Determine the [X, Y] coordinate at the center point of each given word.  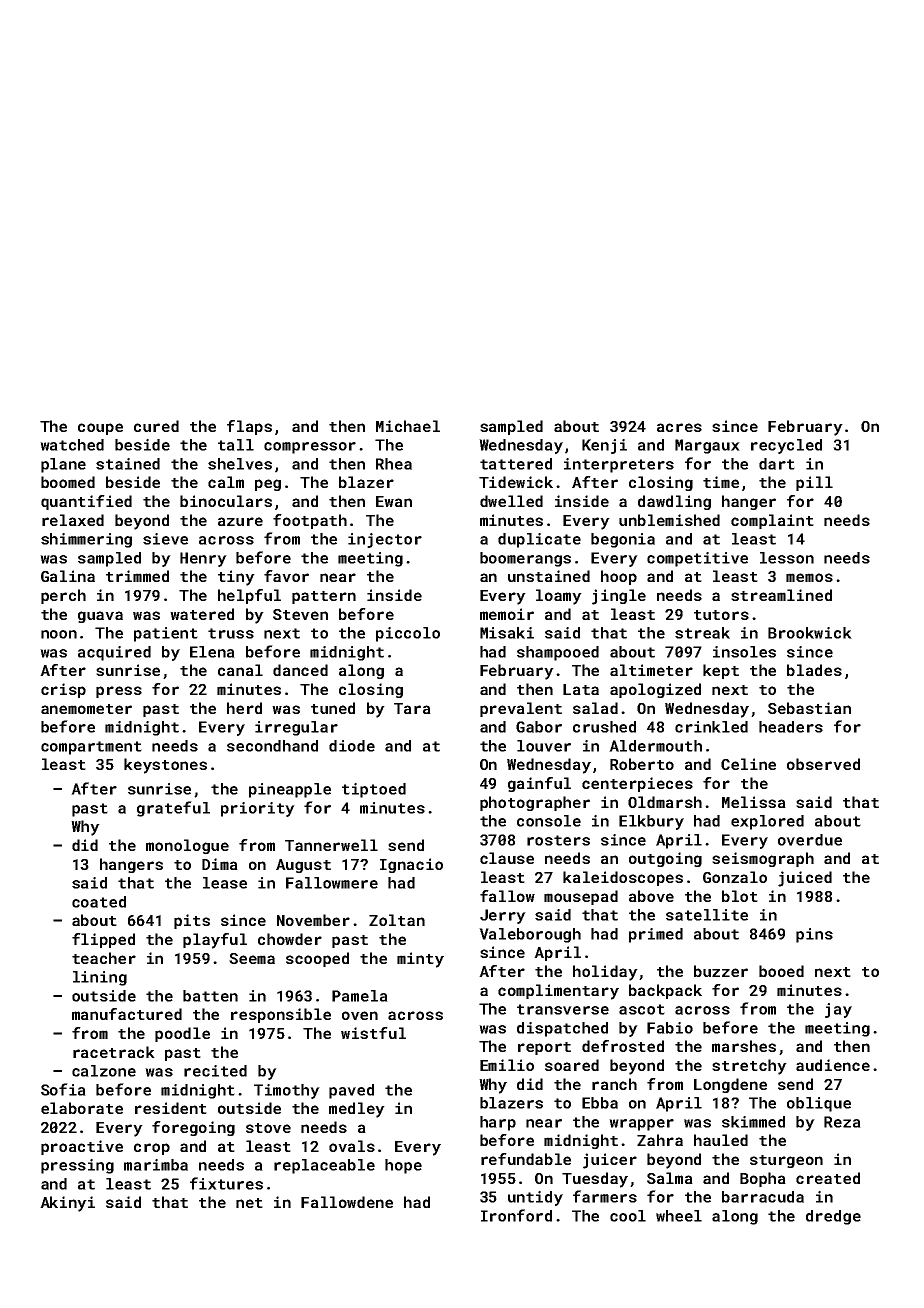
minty [420, 960]
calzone [104, 1071]
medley [357, 1110]
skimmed [753, 1122]
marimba [156, 1165]
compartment [91, 748]
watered [202, 614]
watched [72, 445]
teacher [104, 958]
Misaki [507, 633]
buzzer [721, 971]
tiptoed [374, 790]
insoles [744, 652]
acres [679, 427]
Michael [408, 426]
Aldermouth [655, 746]
